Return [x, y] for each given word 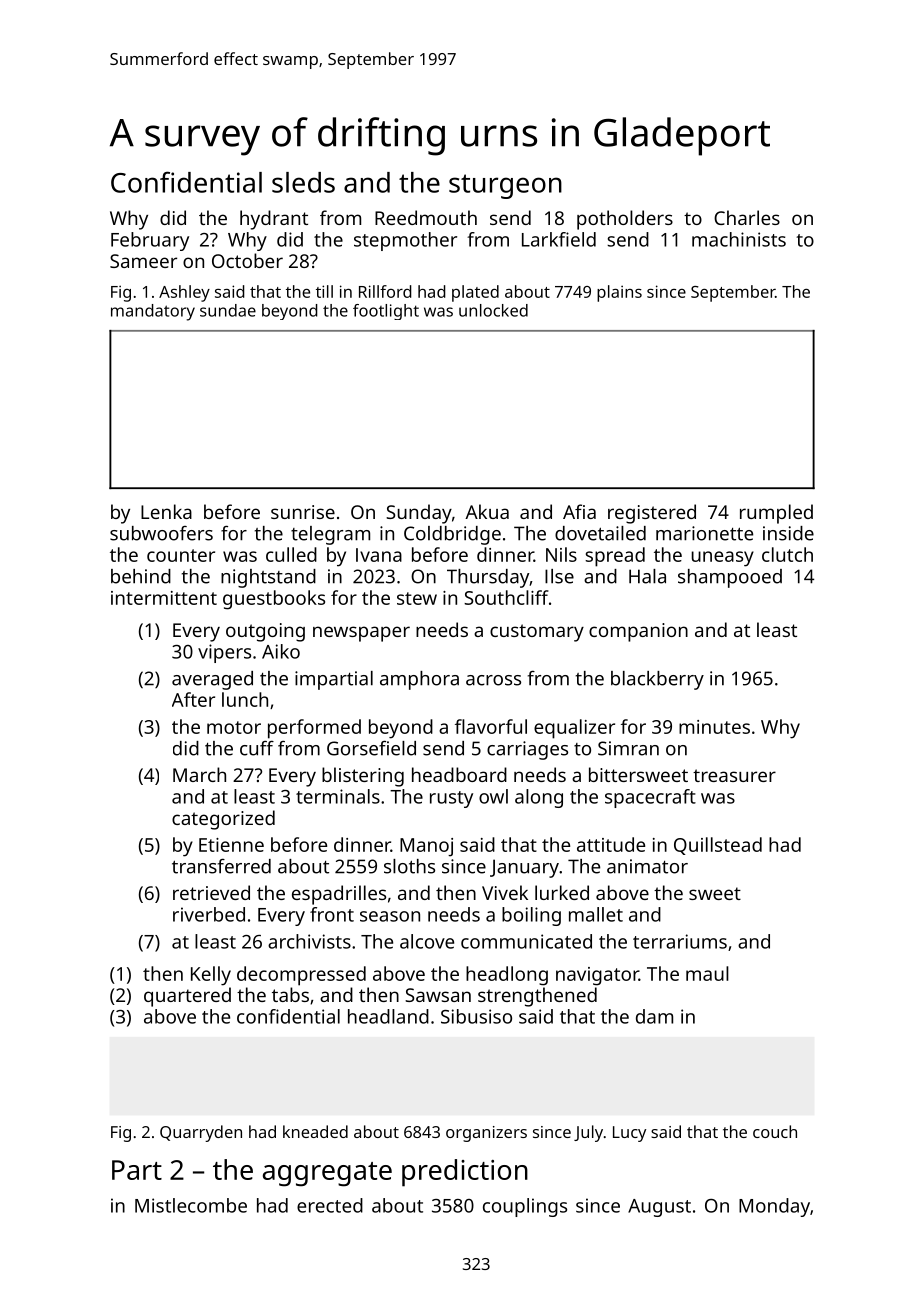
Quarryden [201, 1133]
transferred [221, 866]
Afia [579, 511]
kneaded [315, 1131]
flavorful [491, 726]
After [193, 699]
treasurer [734, 775]
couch [775, 1131]
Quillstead [718, 846]
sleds [303, 182]
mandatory [153, 312]
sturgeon [505, 186]
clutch [787, 554]
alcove [427, 941]
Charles [747, 217]
